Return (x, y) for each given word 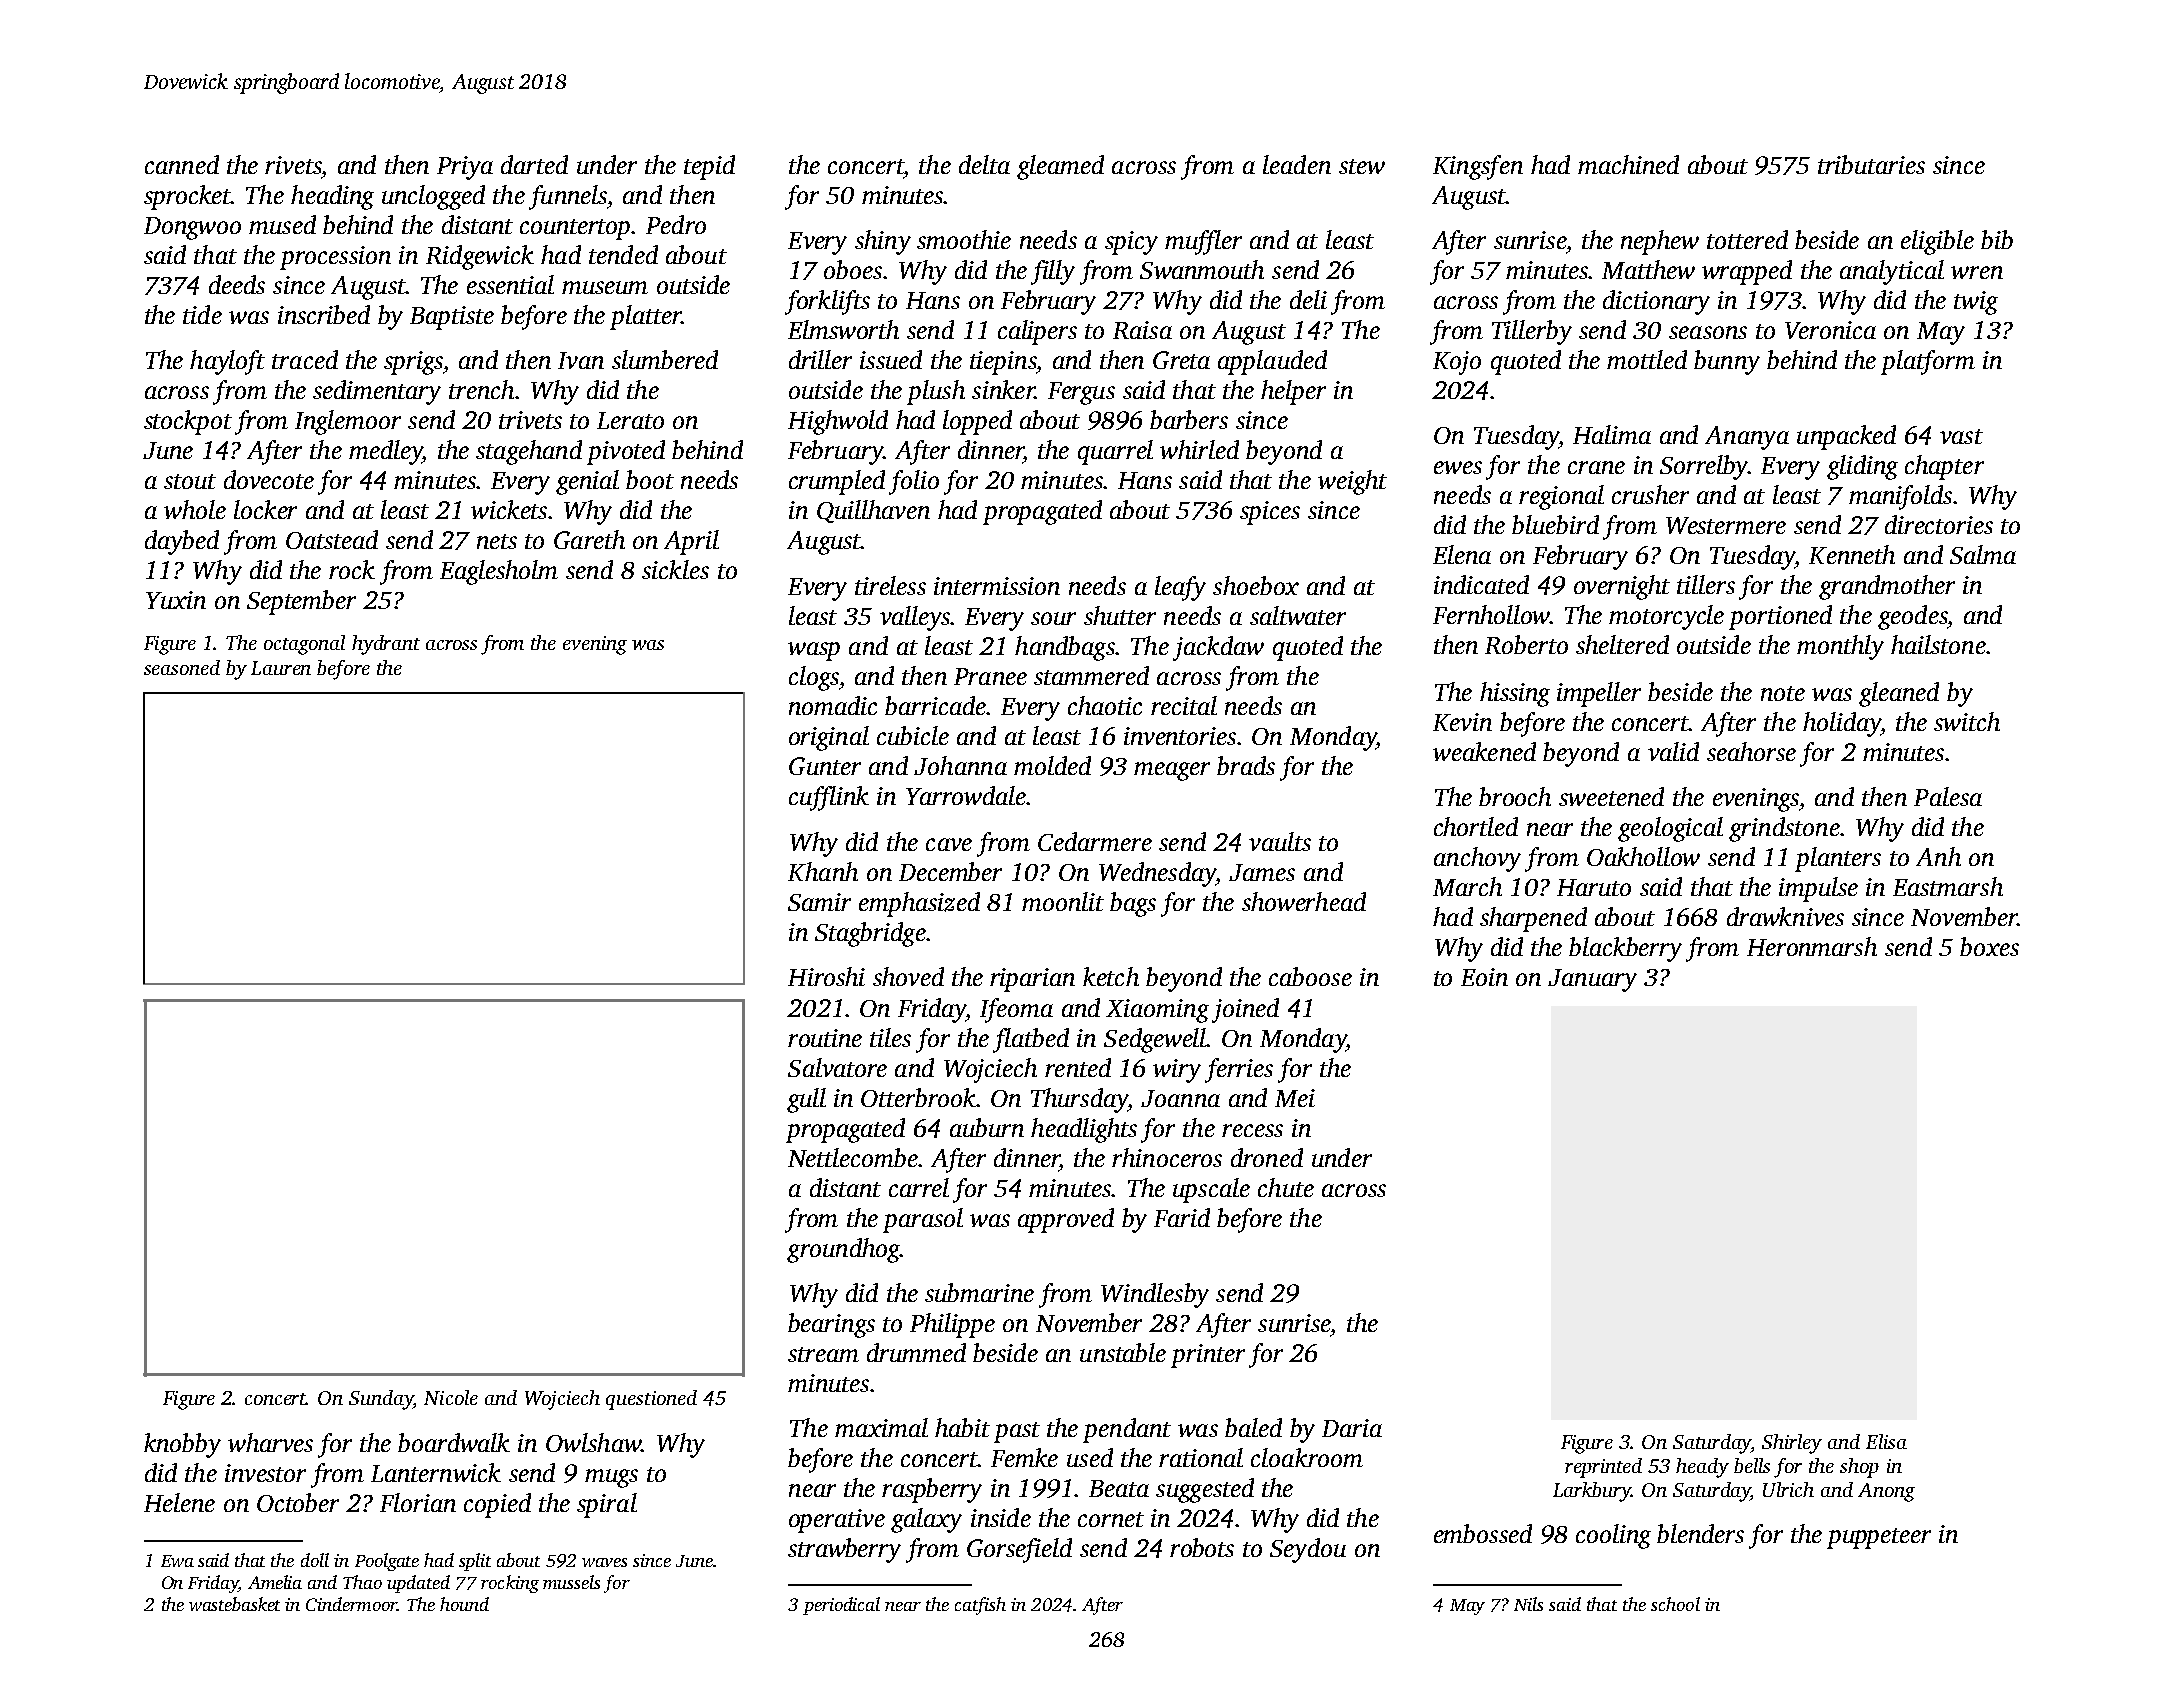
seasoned (182, 667)
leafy (1180, 588)
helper (1293, 392)
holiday (1842, 724)
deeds (237, 284)
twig (1976, 303)
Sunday (381, 1400)
